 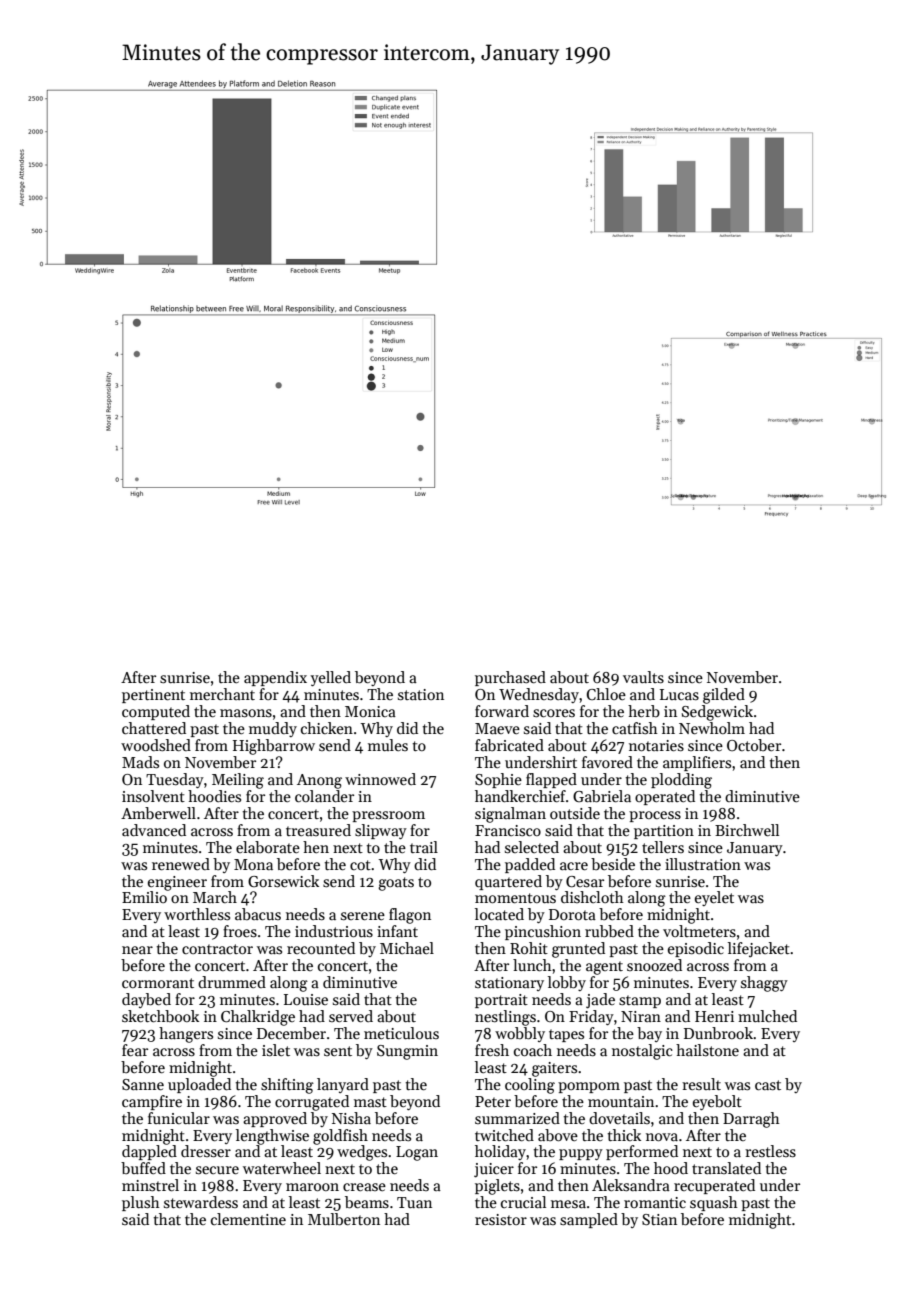 I want to click on Stian, so click(x=659, y=1219).
